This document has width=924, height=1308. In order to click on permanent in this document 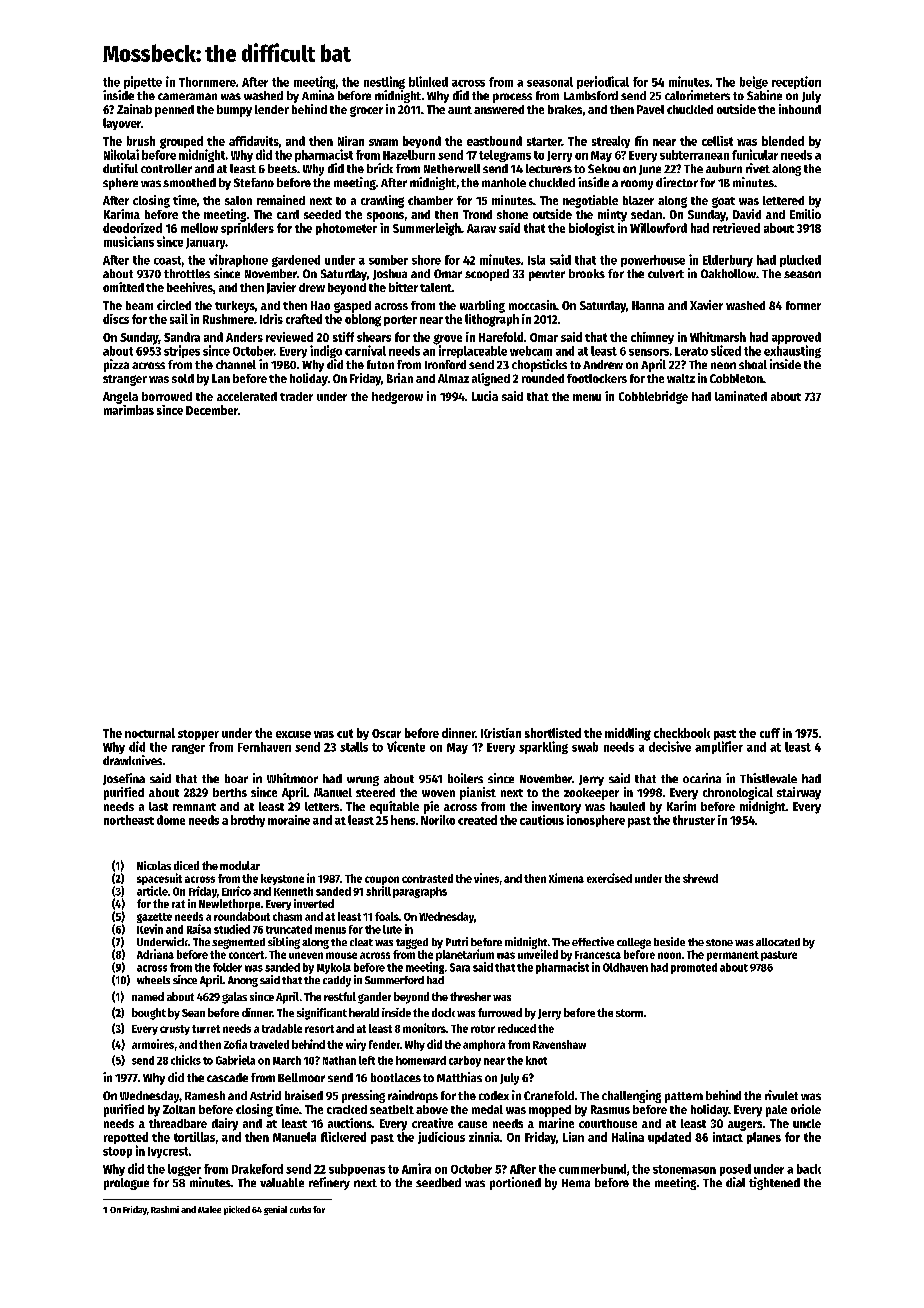, I will do `click(733, 956)`.
